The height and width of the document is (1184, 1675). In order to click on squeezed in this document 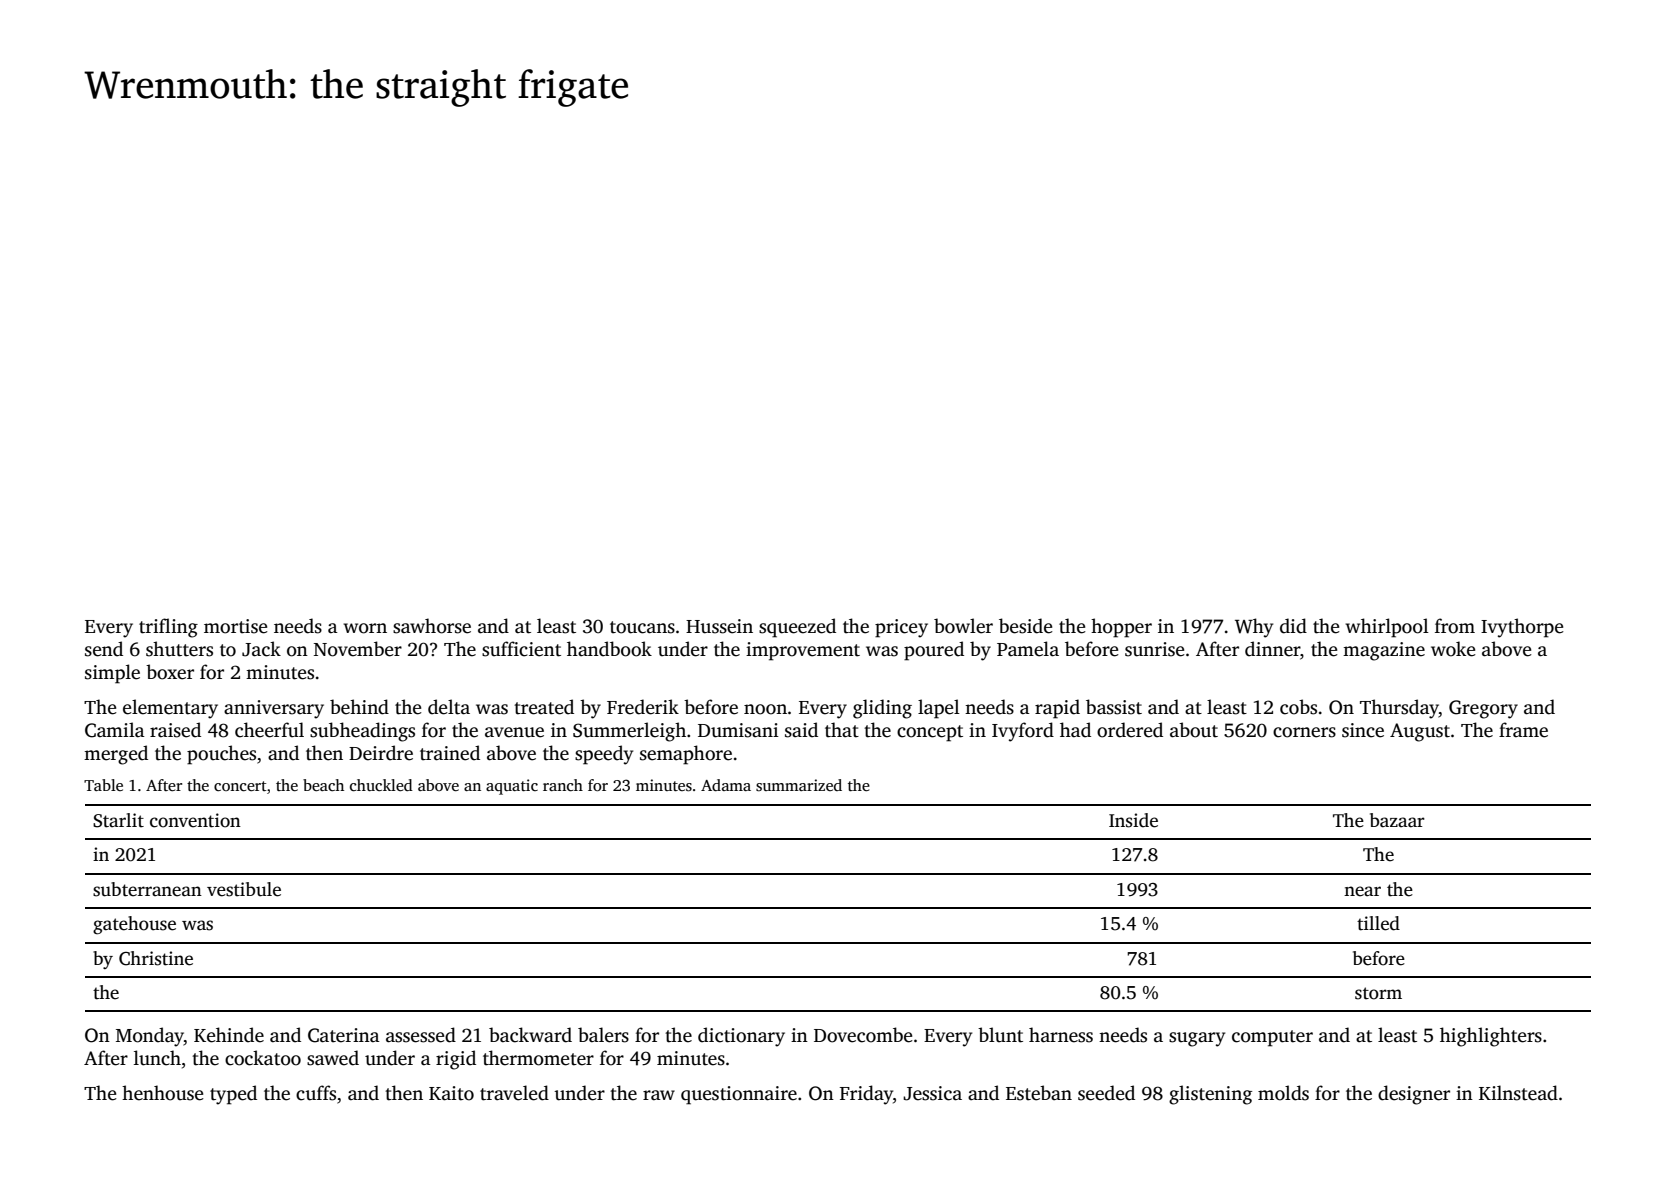, I will do `click(797, 628)`.
